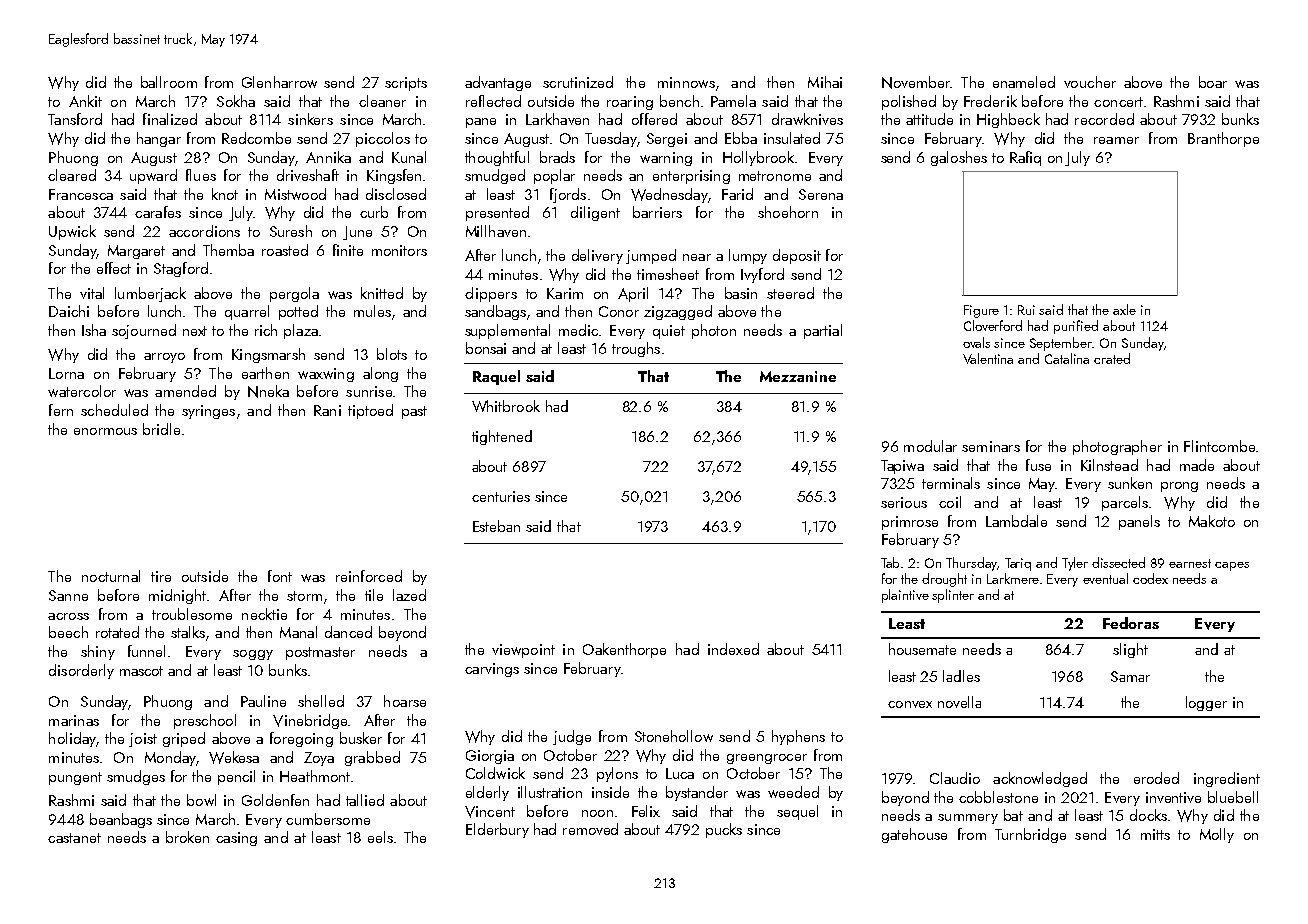 This screenshot has width=1308, height=924. What do you see at coordinates (1124, 309) in the screenshot?
I see `axle` at bounding box center [1124, 309].
